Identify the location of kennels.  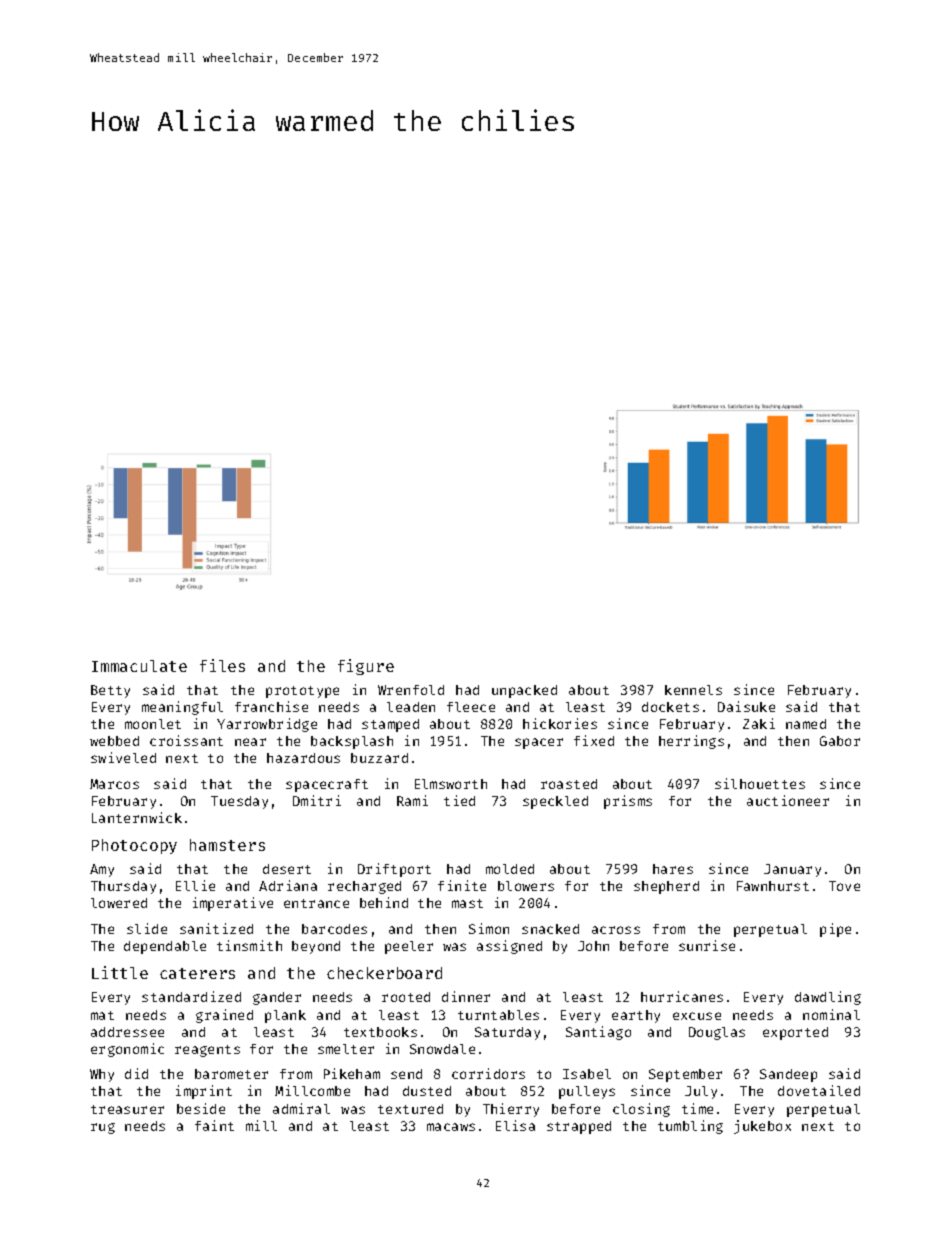
(693, 690).
